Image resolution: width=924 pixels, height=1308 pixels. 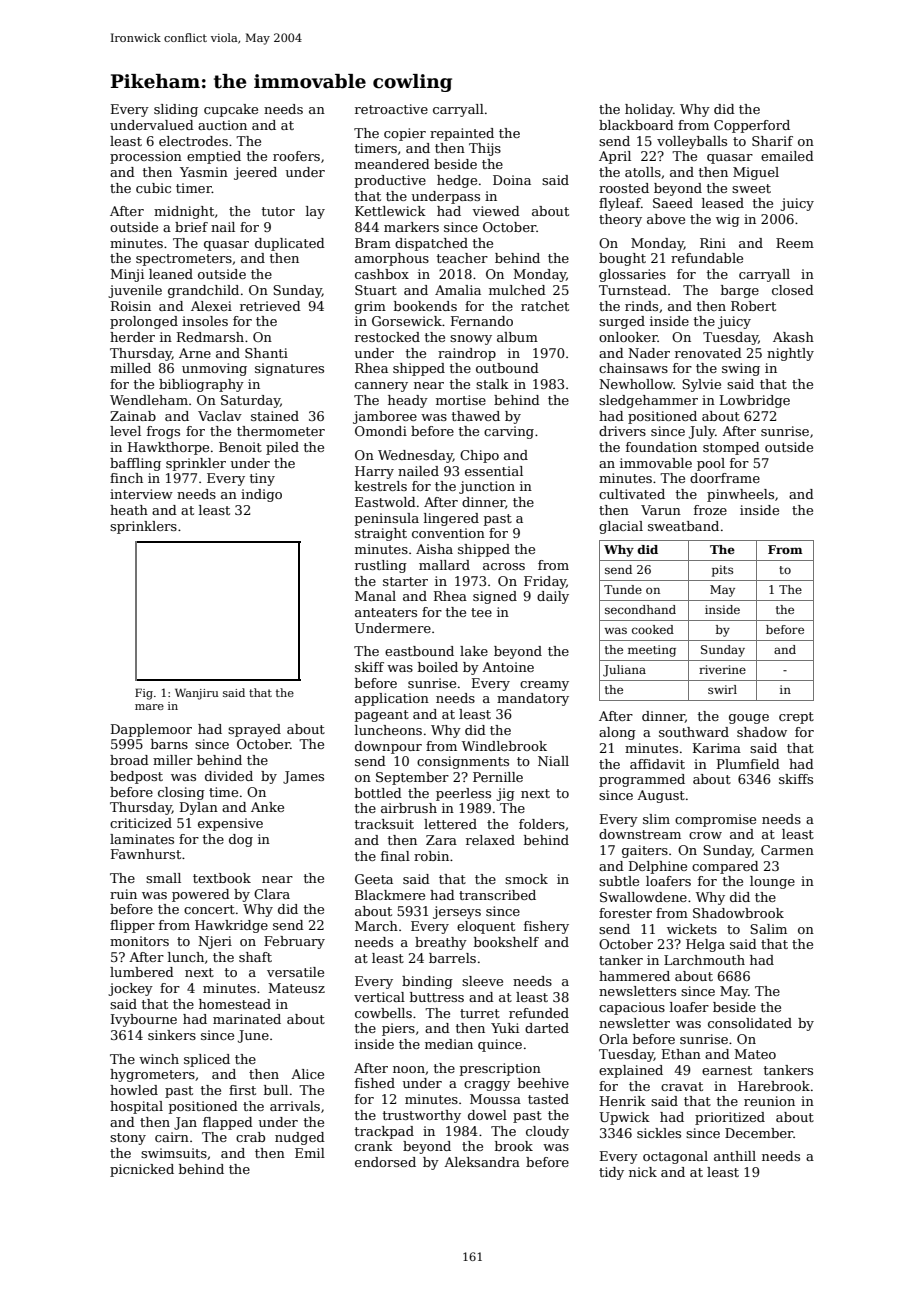 I want to click on Jan, so click(x=185, y=1123).
